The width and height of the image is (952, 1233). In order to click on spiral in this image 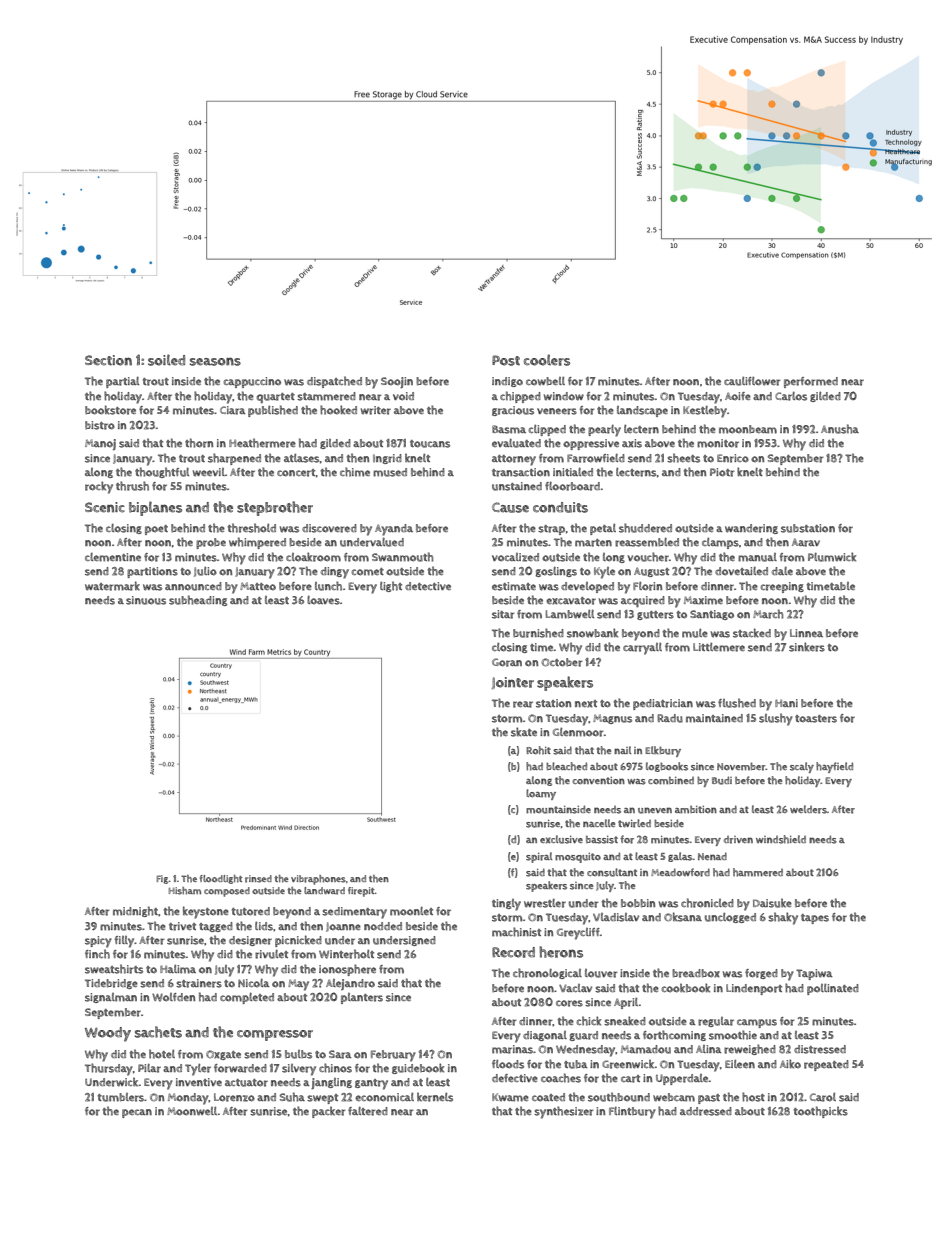, I will do `click(539, 857)`.
